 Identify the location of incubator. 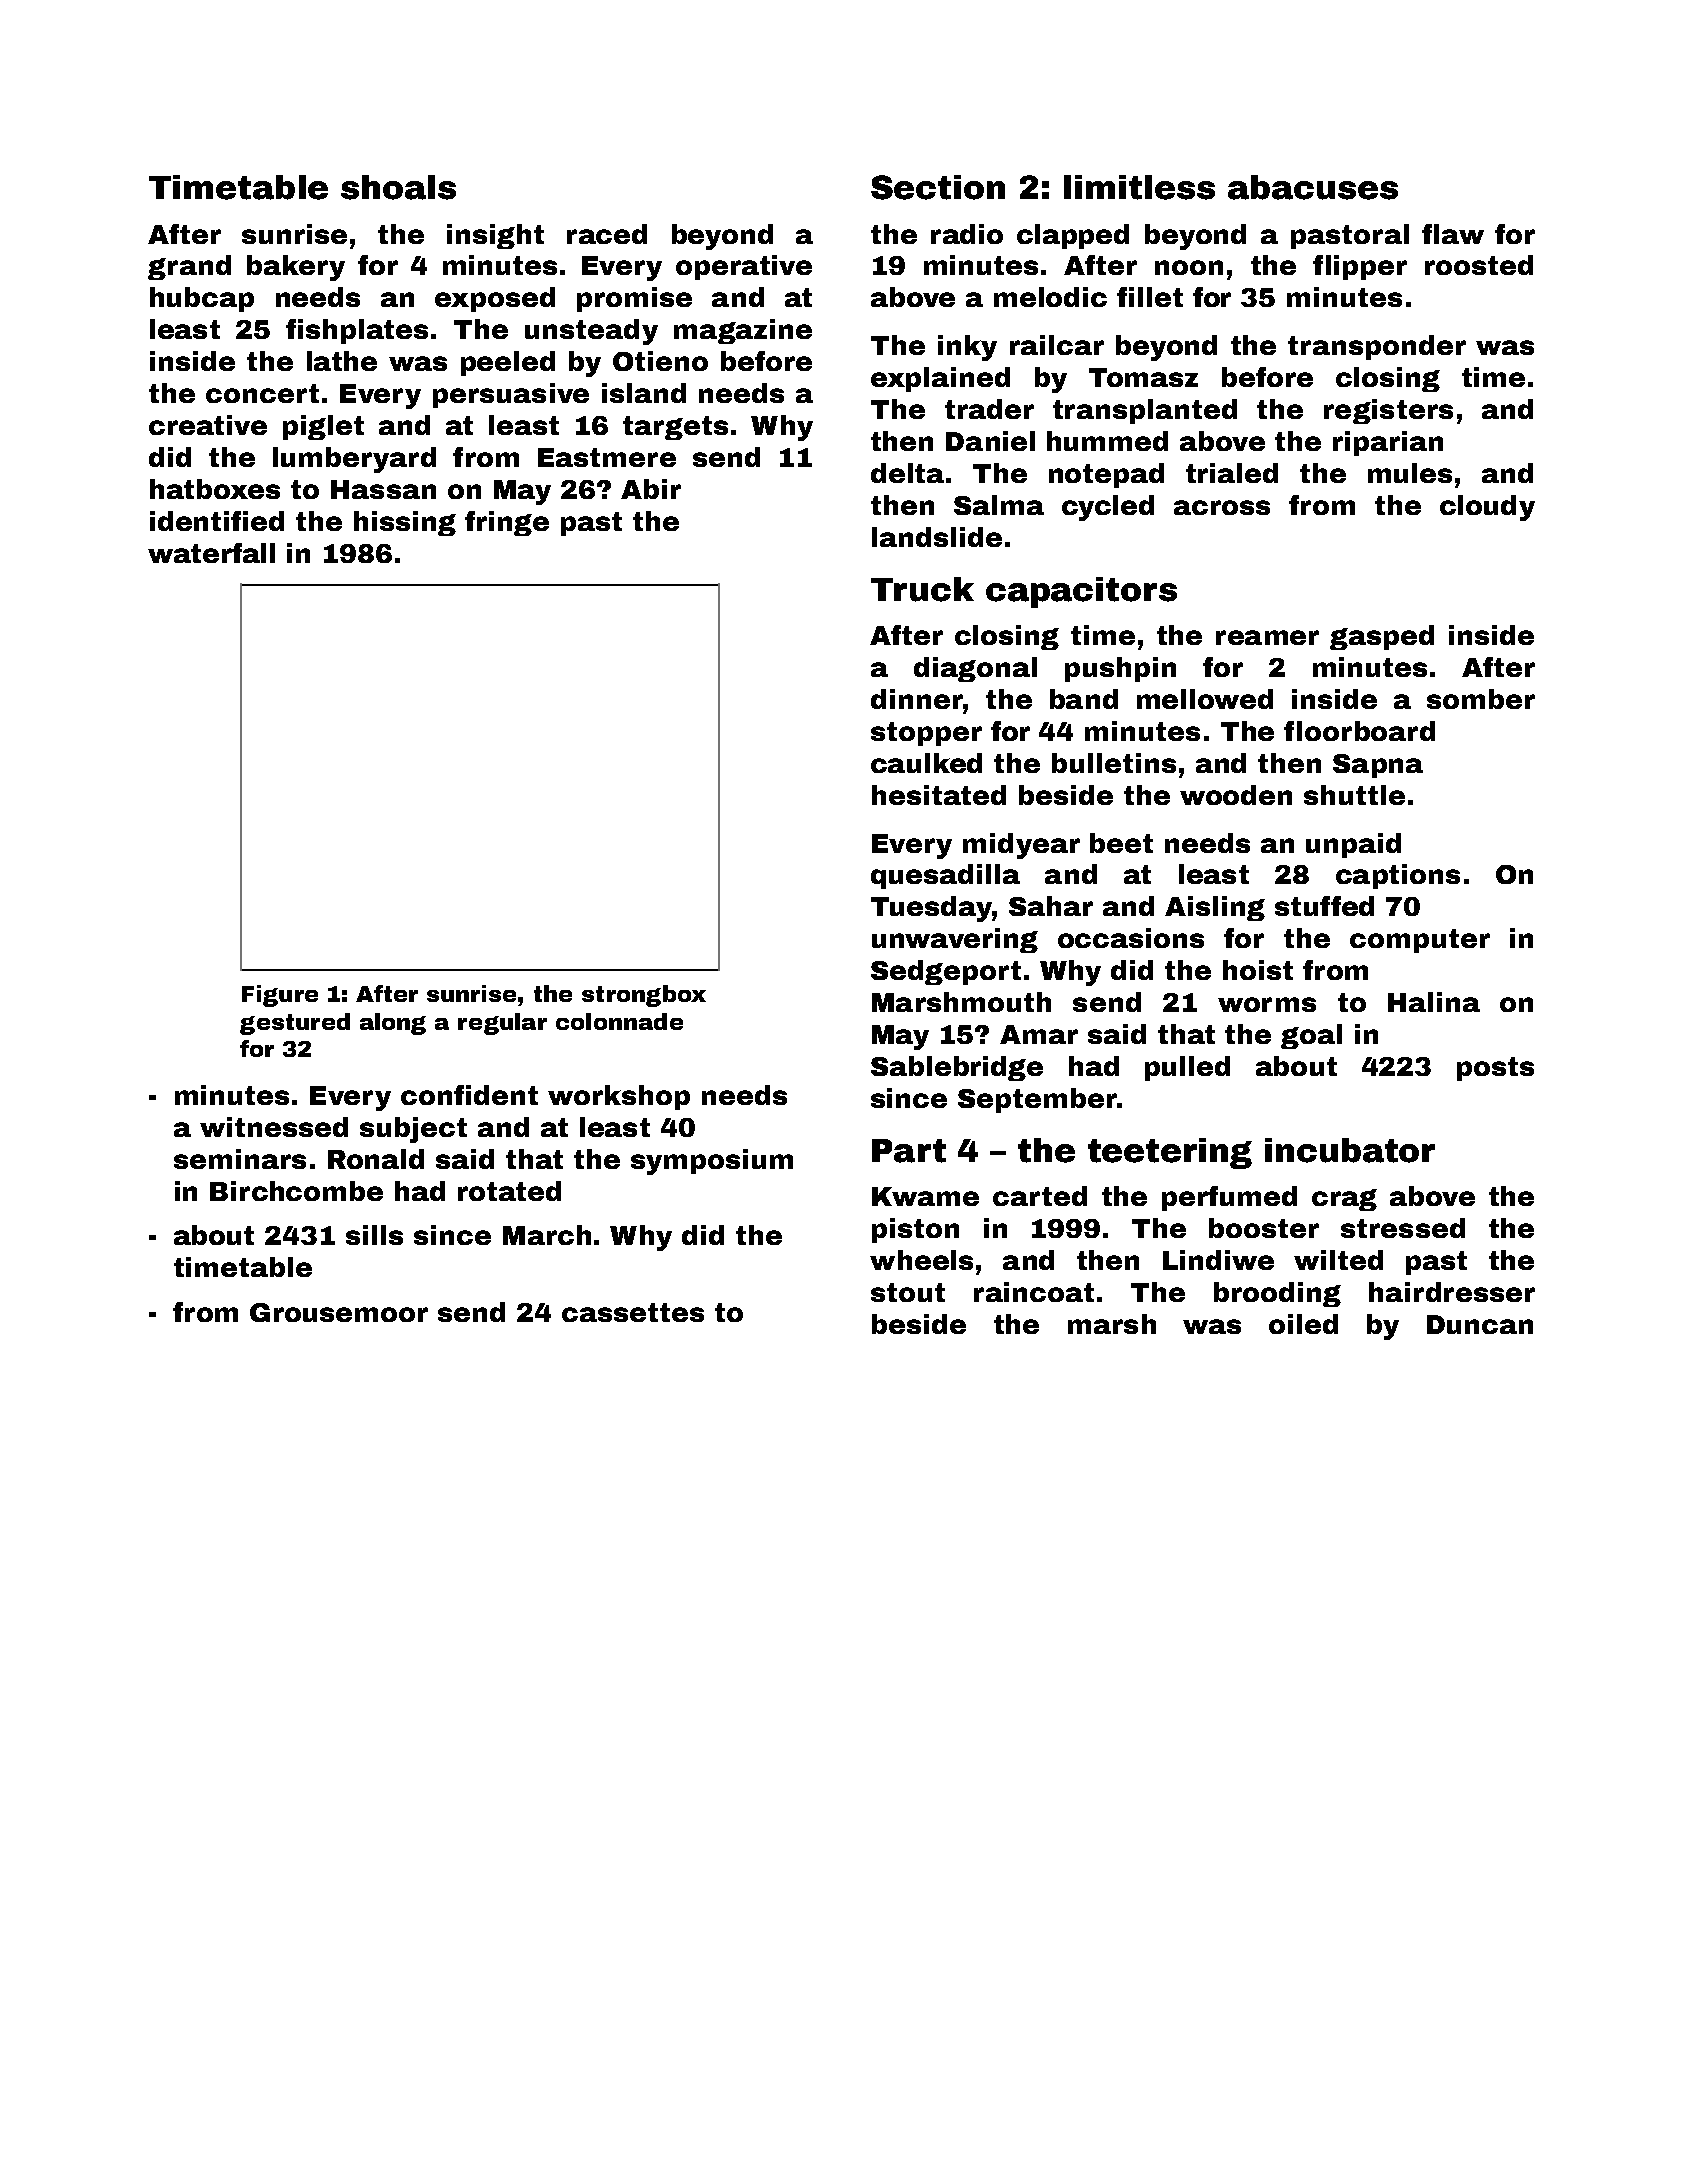
(1350, 1150).
